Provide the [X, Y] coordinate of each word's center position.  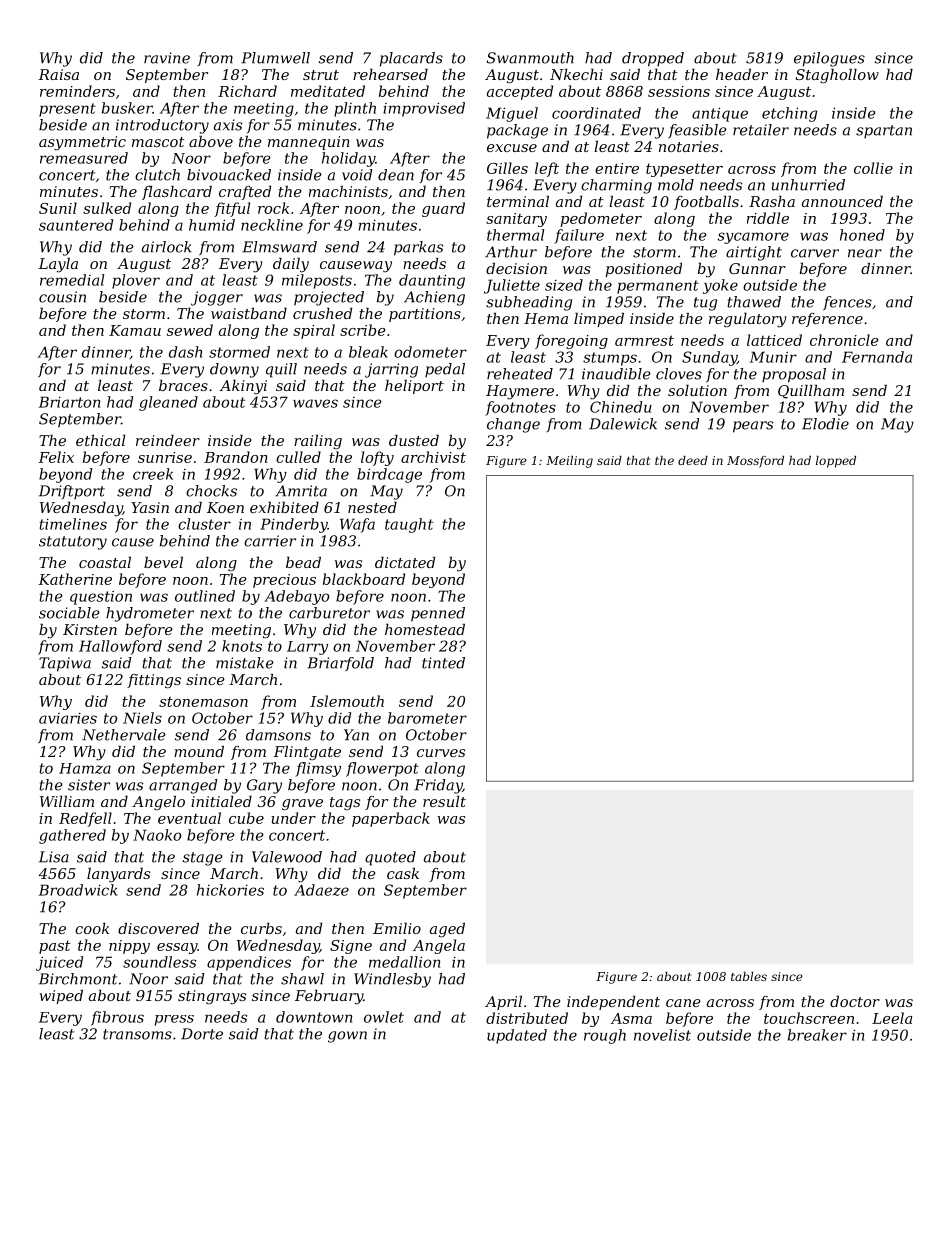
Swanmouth [530, 58]
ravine [167, 58]
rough [605, 1036]
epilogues [829, 59]
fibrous [117, 1018]
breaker [817, 1035]
